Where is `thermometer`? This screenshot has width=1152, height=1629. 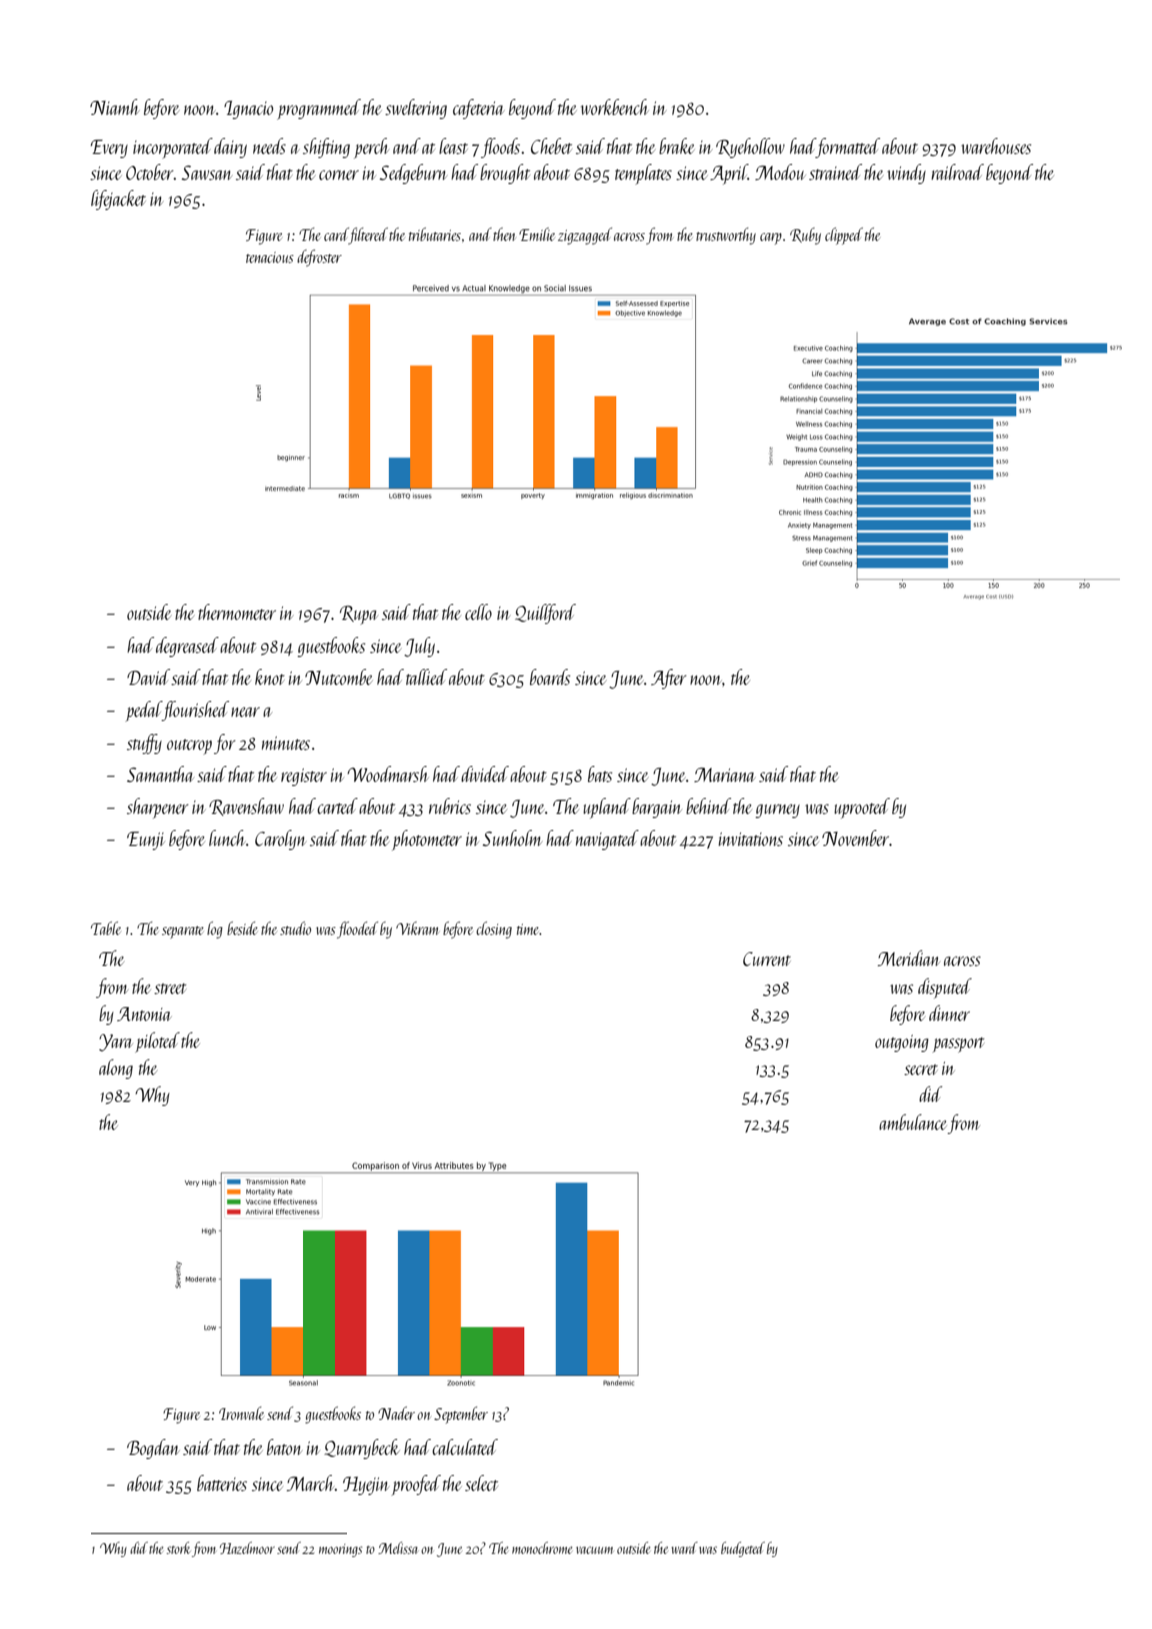 thermometer is located at coordinates (237, 612).
